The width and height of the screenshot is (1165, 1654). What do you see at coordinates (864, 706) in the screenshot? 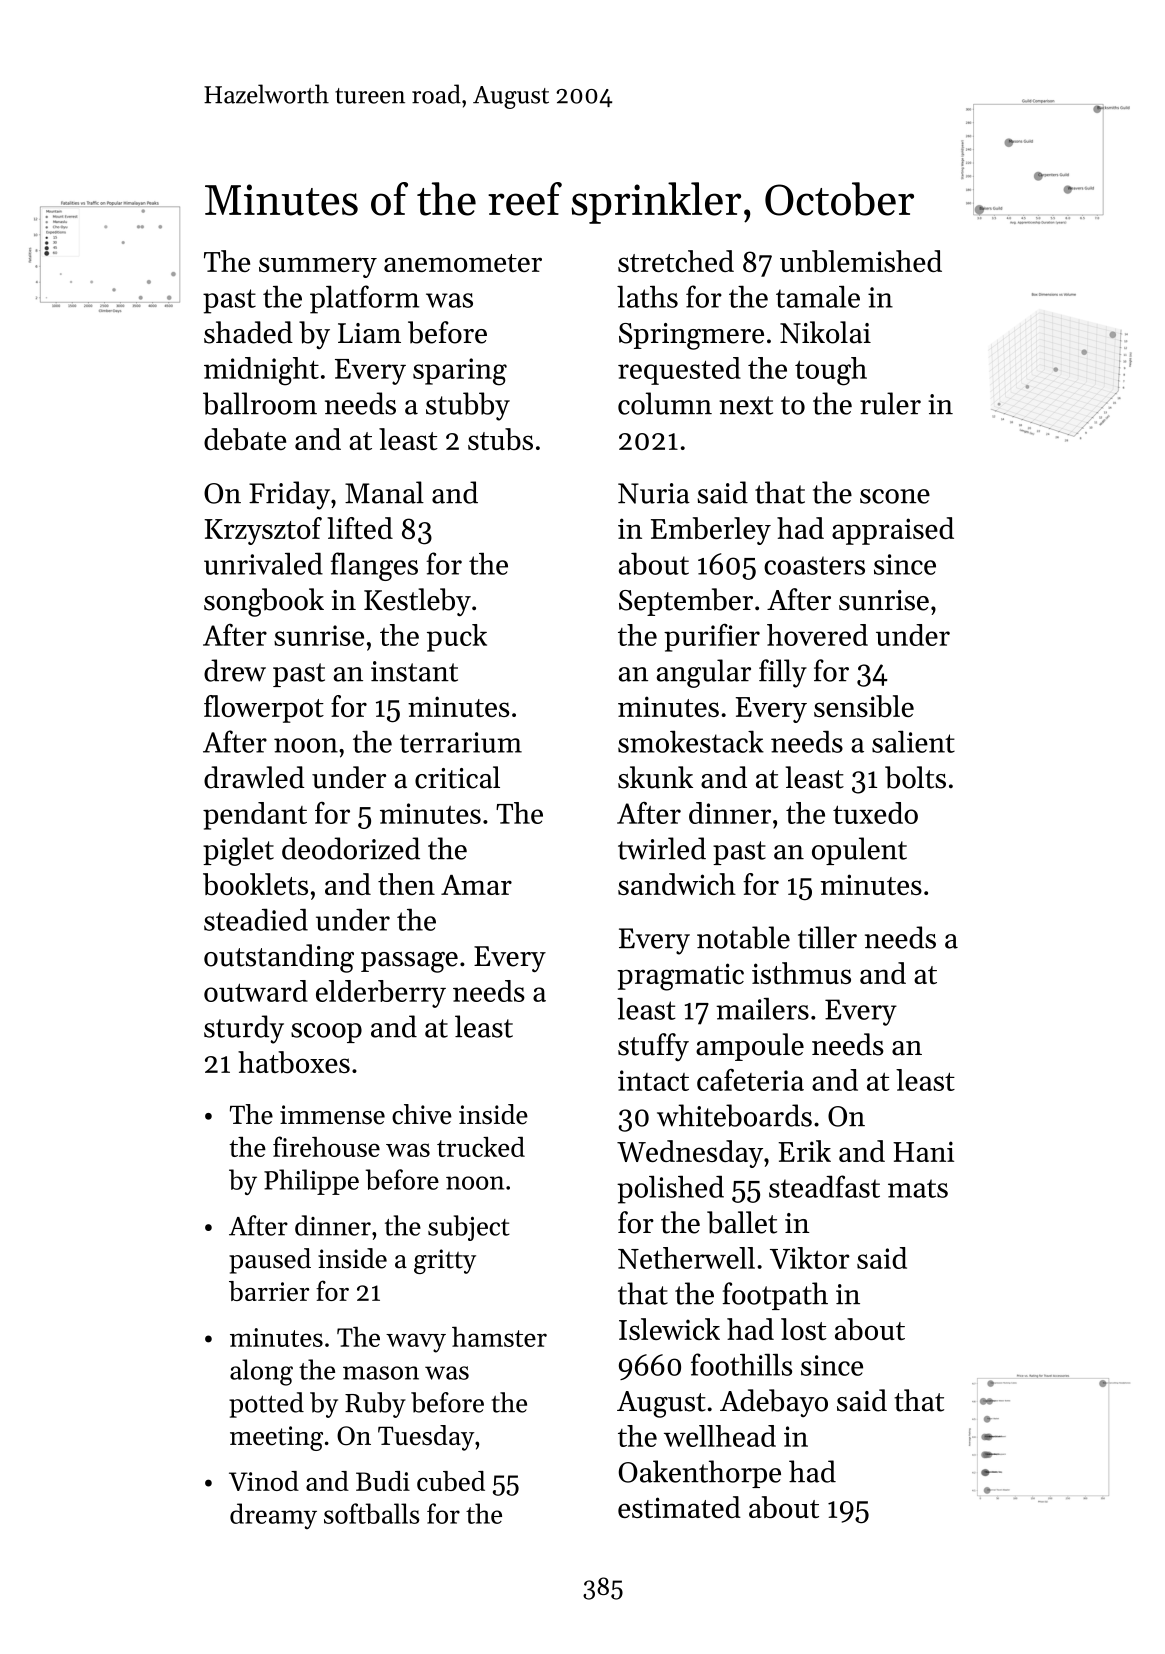
I see `sensible` at bounding box center [864, 706].
